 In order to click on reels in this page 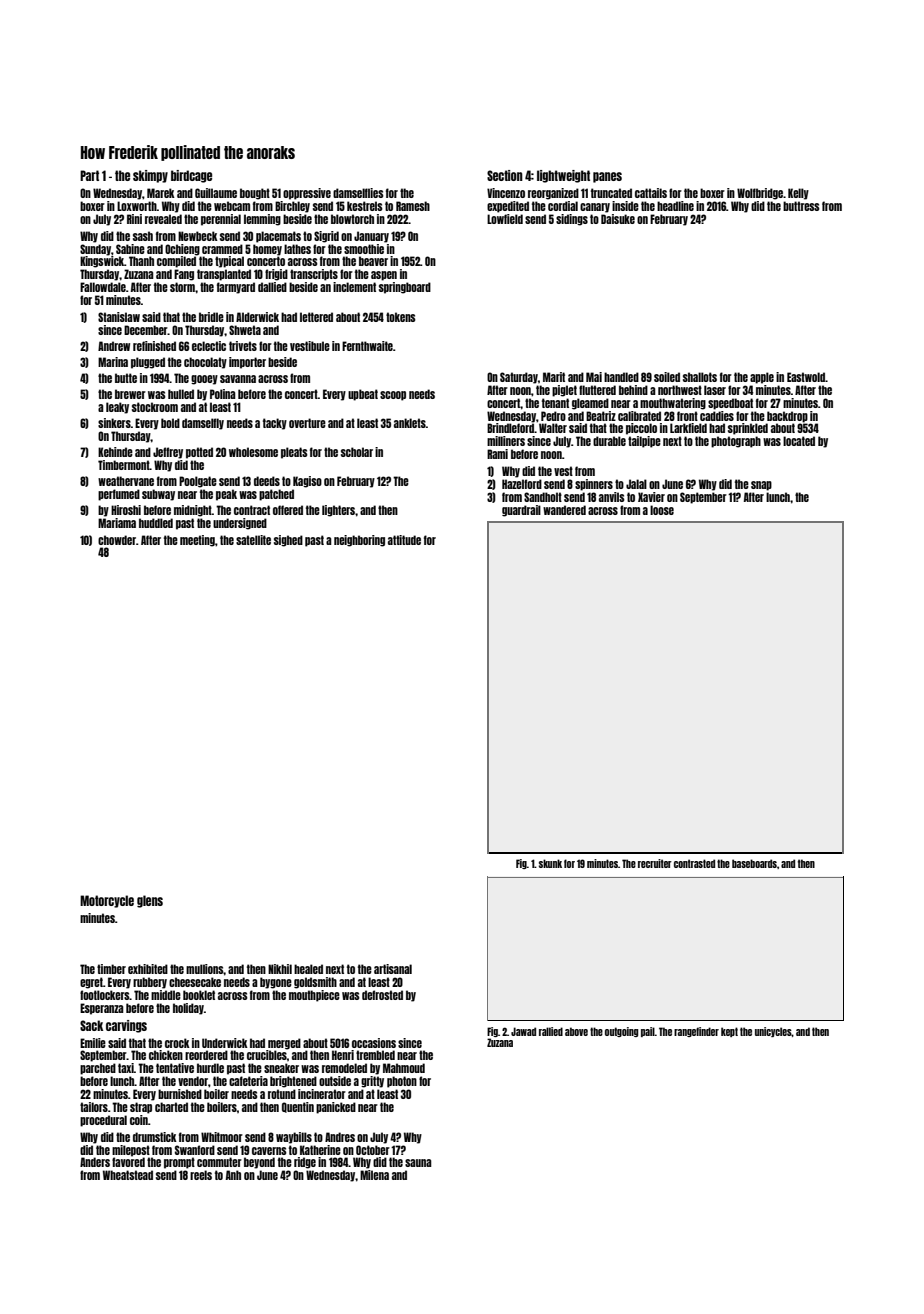, I will do `click(201, 1175)`.
